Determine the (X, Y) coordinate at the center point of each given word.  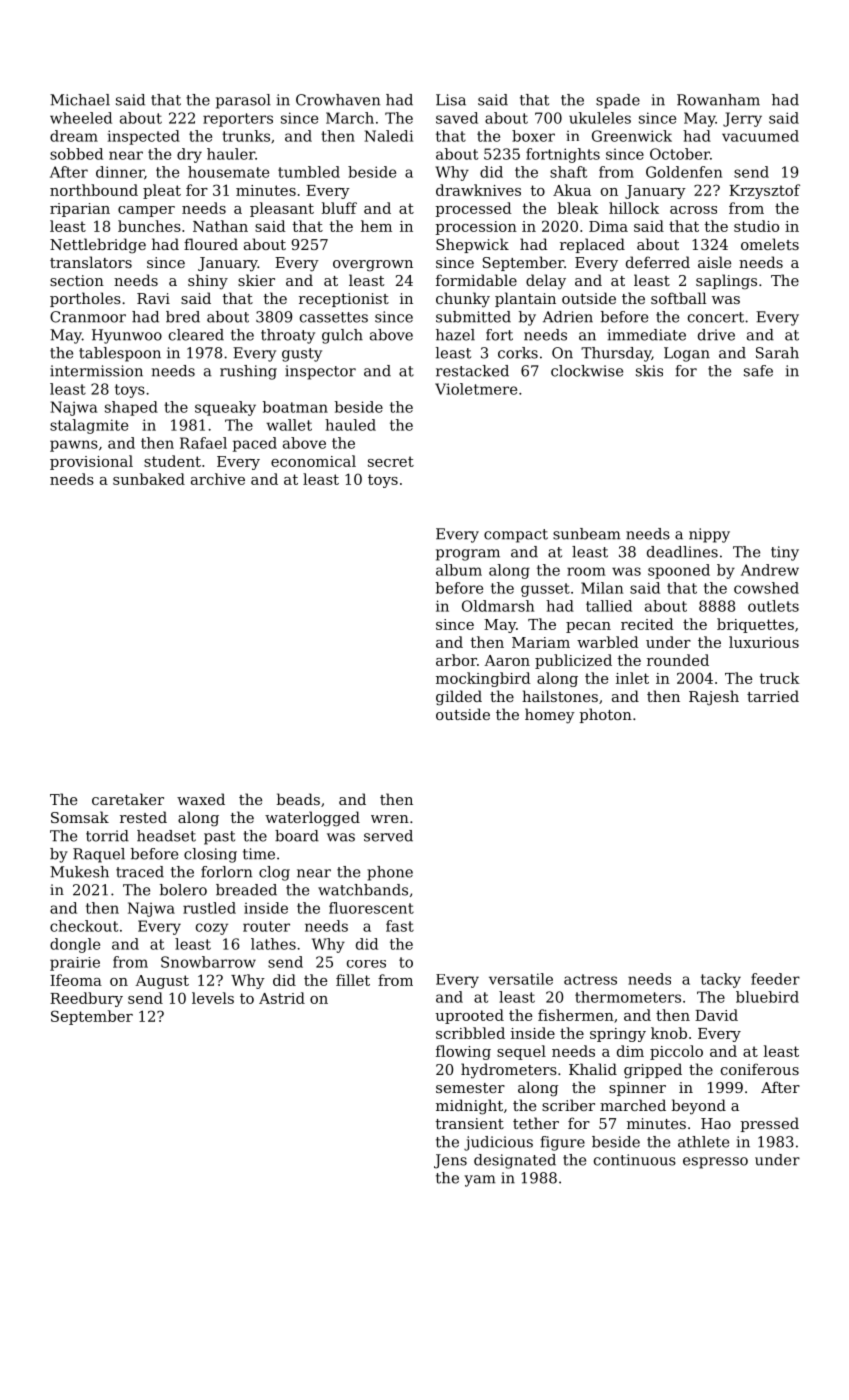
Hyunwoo (127, 336)
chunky (463, 300)
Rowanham (718, 100)
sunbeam (586, 534)
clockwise (587, 371)
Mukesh (79, 872)
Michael (80, 100)
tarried (773, 696)
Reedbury (86, 999)
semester (470, 1088)
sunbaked (149, 479)
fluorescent (371, 908)
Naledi (388, 136)
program (468, 555)
